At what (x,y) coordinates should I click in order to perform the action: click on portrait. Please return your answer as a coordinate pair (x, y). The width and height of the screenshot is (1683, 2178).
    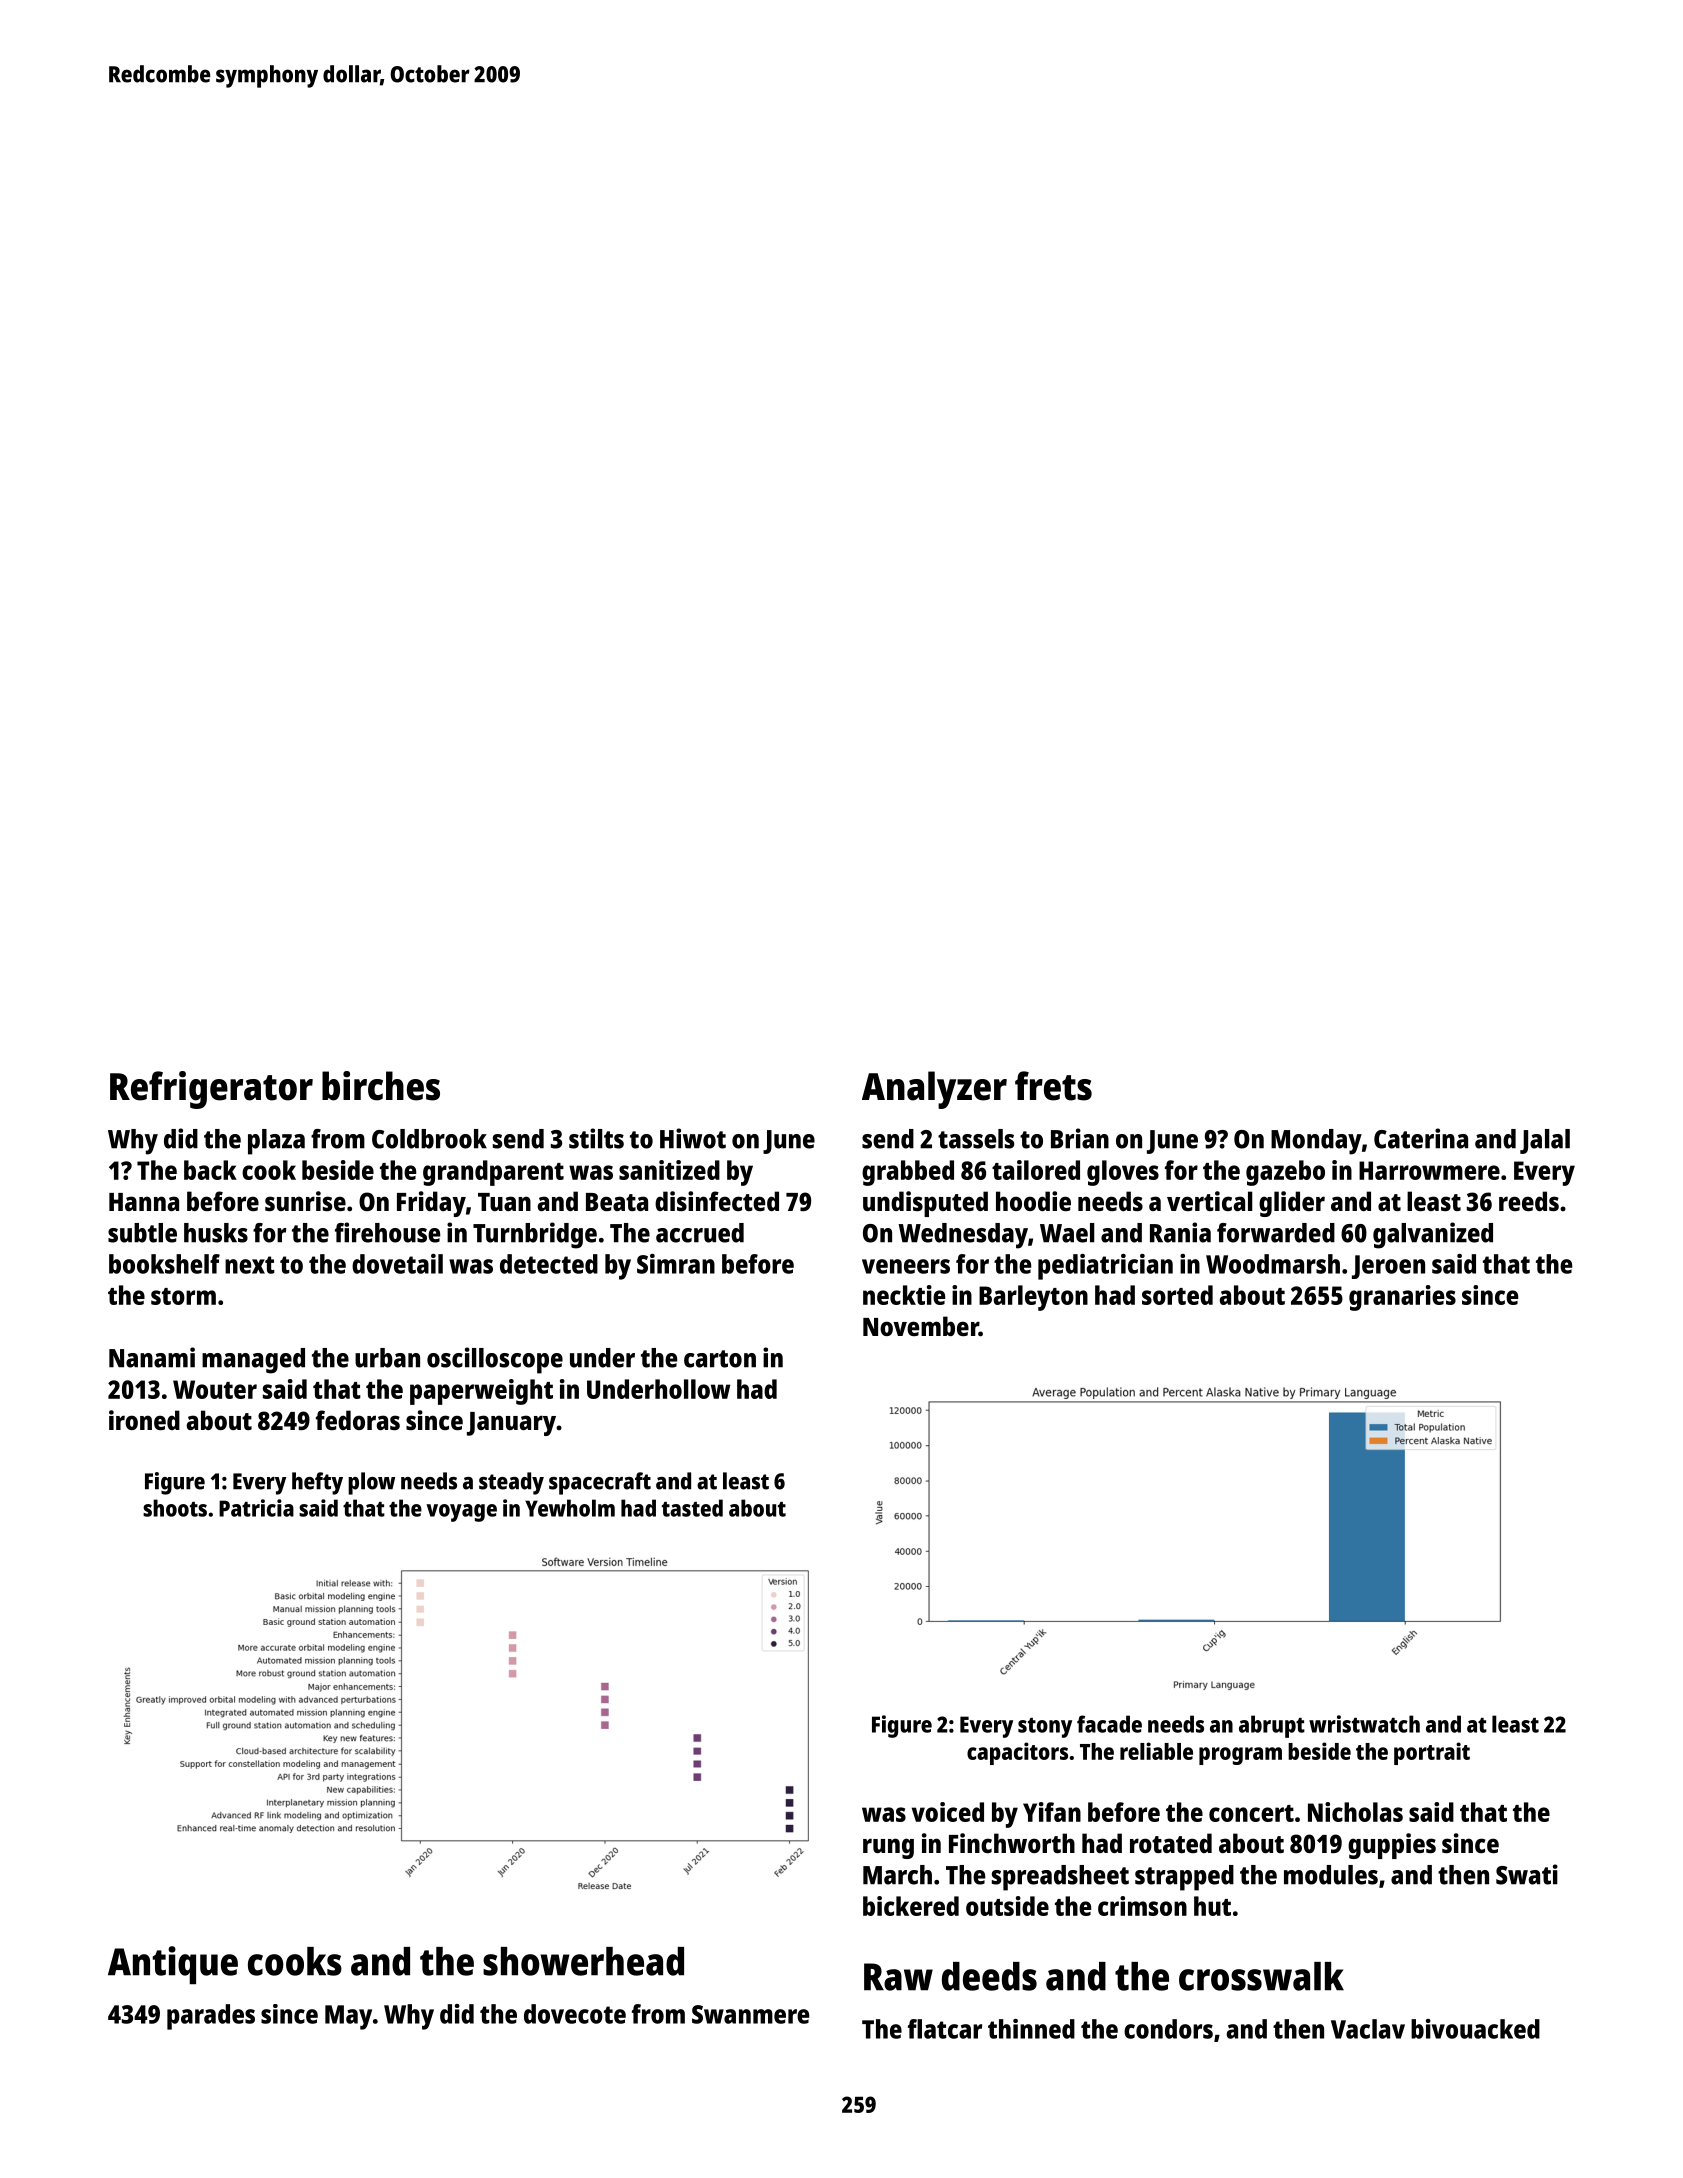
    Looking at the image, I should click on (1432, 1753).
